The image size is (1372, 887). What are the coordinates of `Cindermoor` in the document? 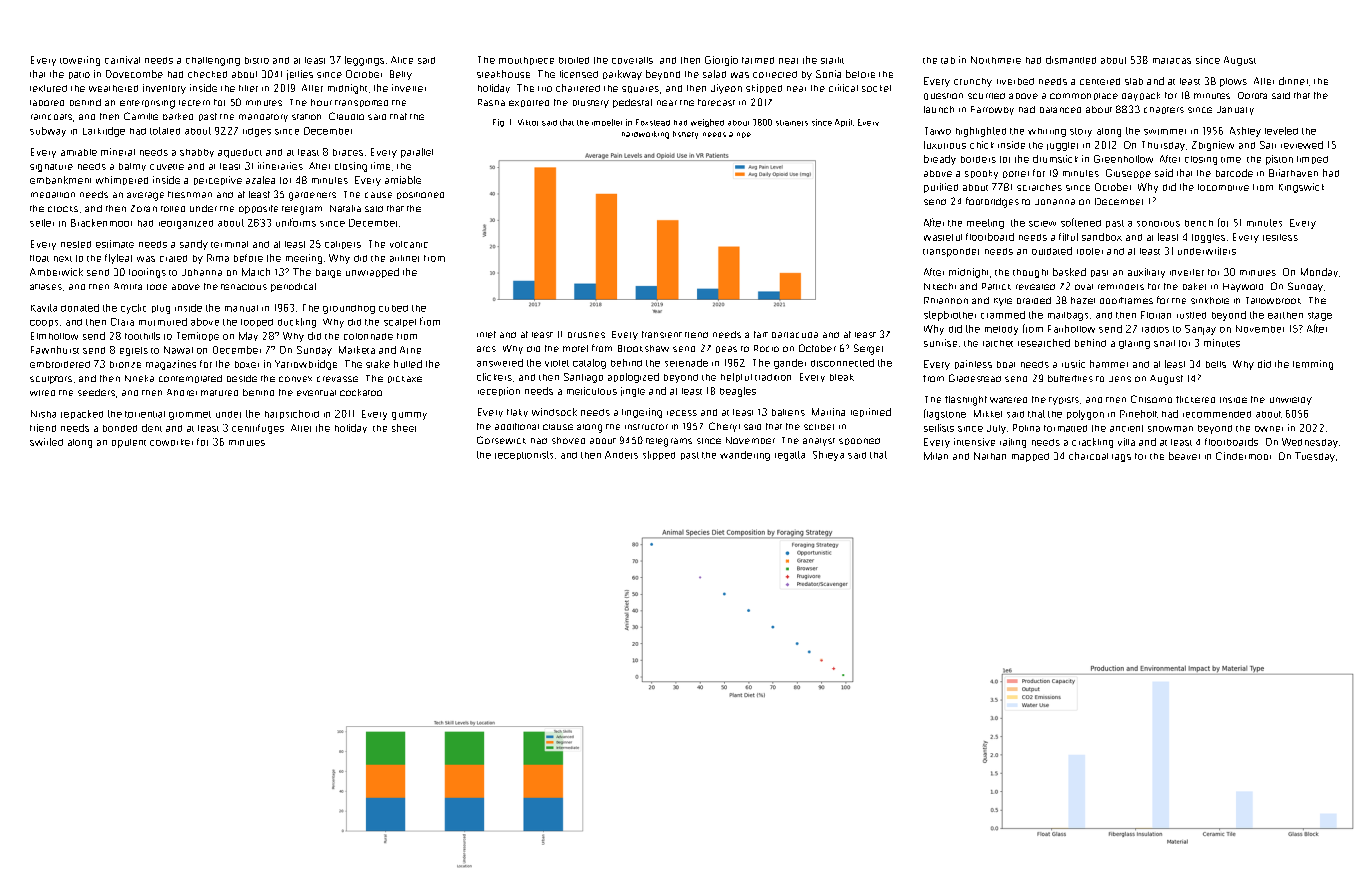 It's located at (1243, 456).
